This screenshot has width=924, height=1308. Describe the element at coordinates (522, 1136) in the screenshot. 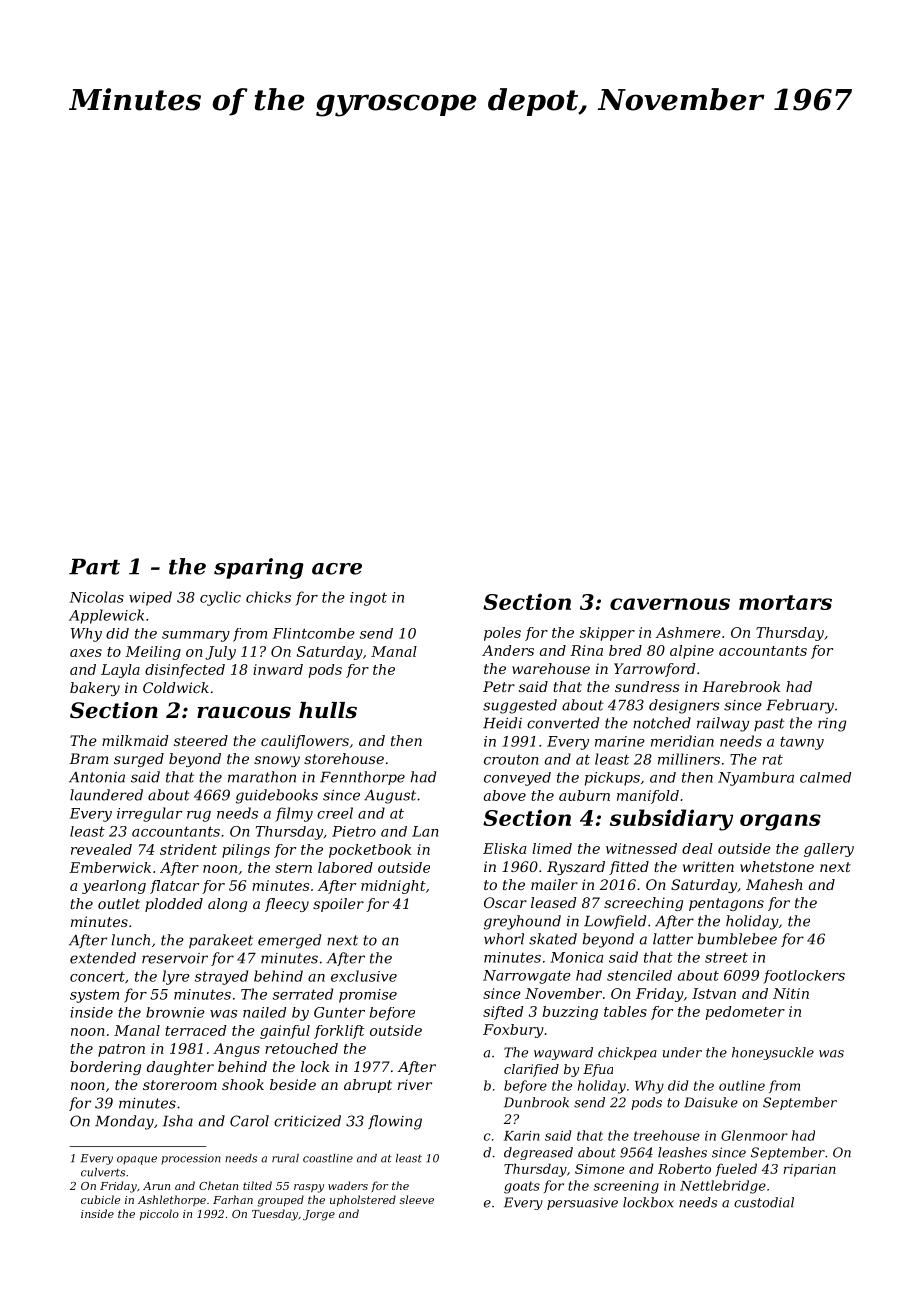

I see `Karin` at that location.
